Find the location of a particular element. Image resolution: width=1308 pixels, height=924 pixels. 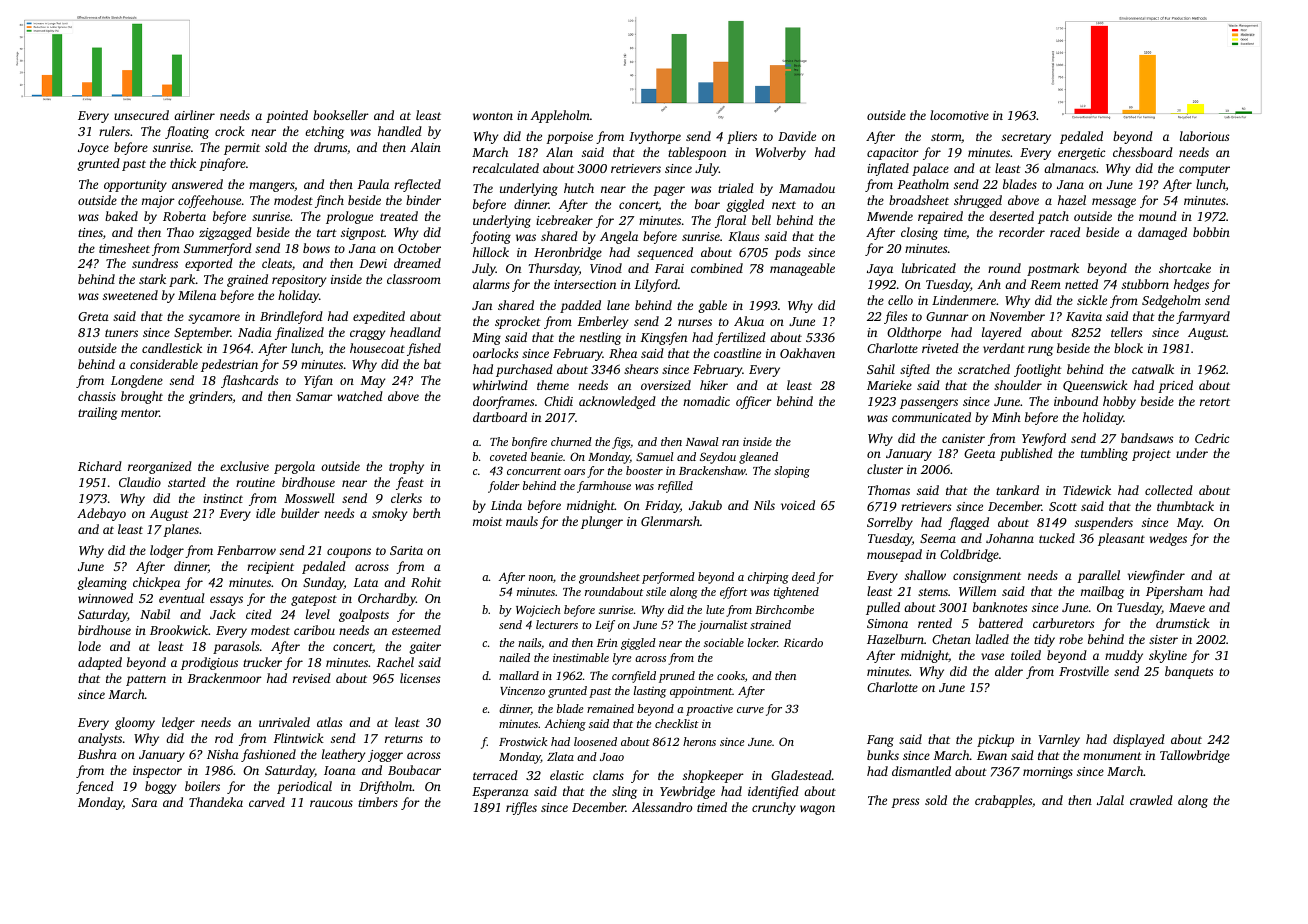

permit is located at coordinates (242, 149).
